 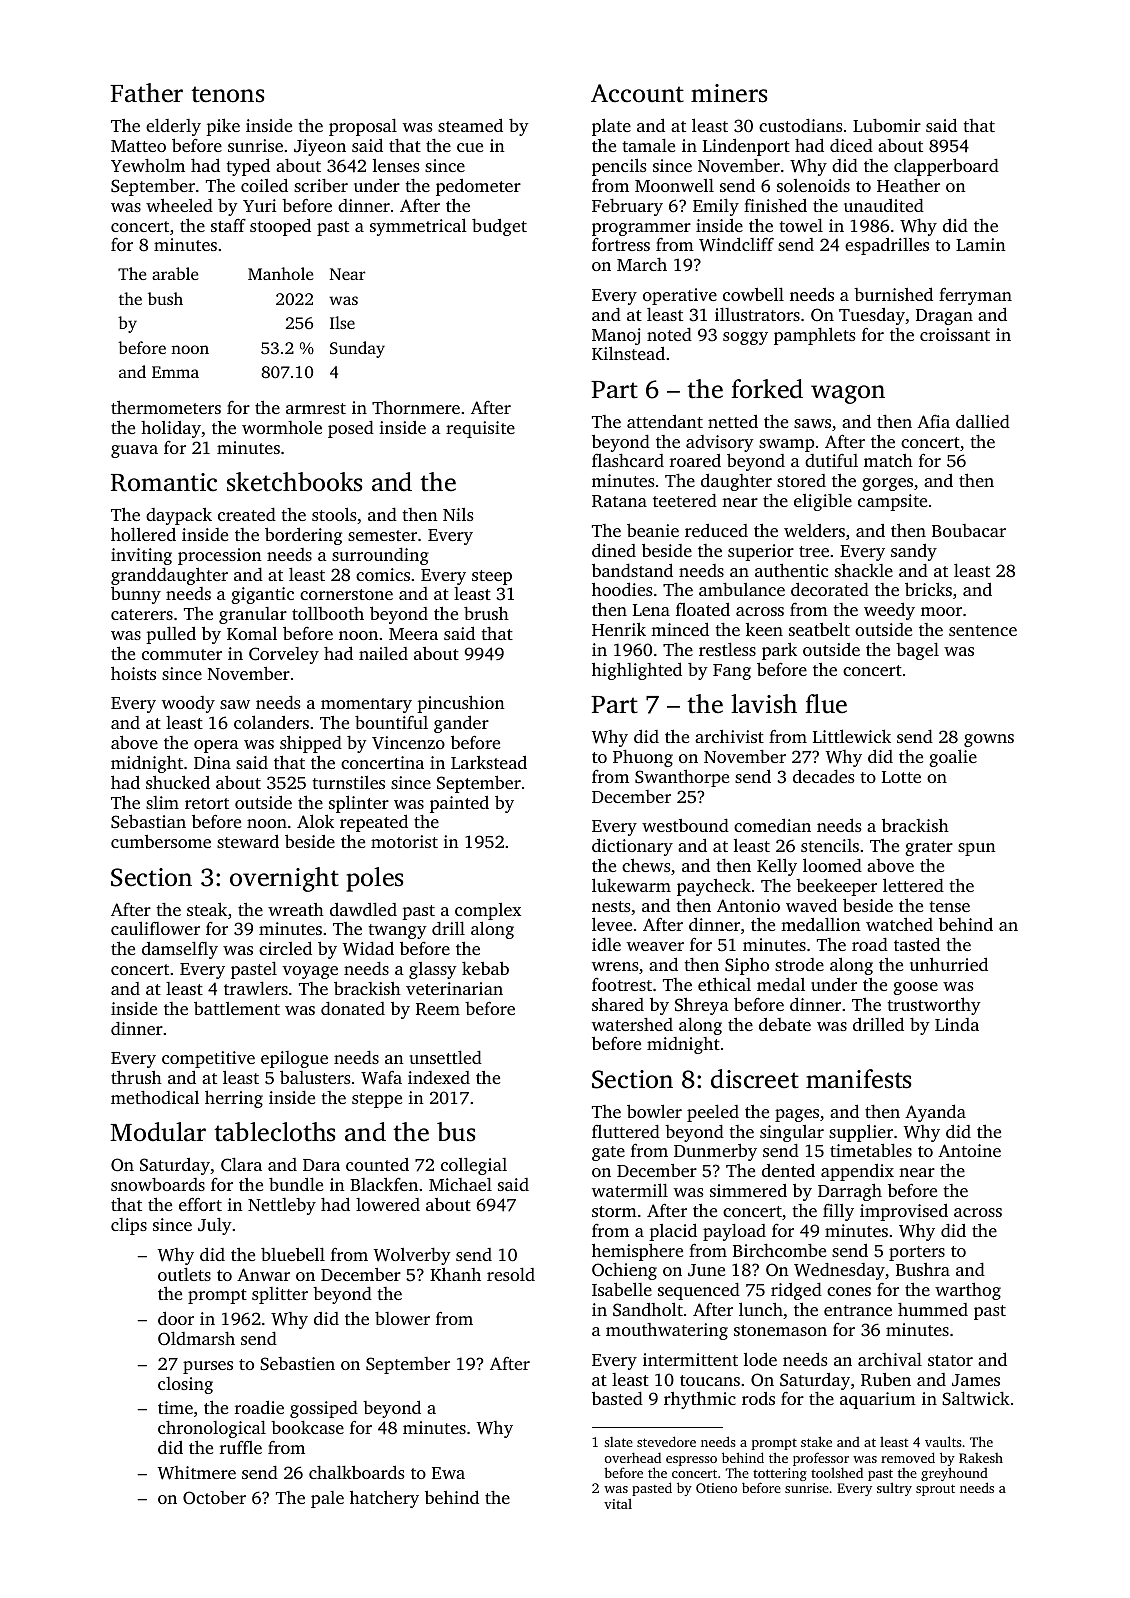 What do you see at coordinates (214, 1498) in the image?
I see `October` at bounding box center [214, 1498].
